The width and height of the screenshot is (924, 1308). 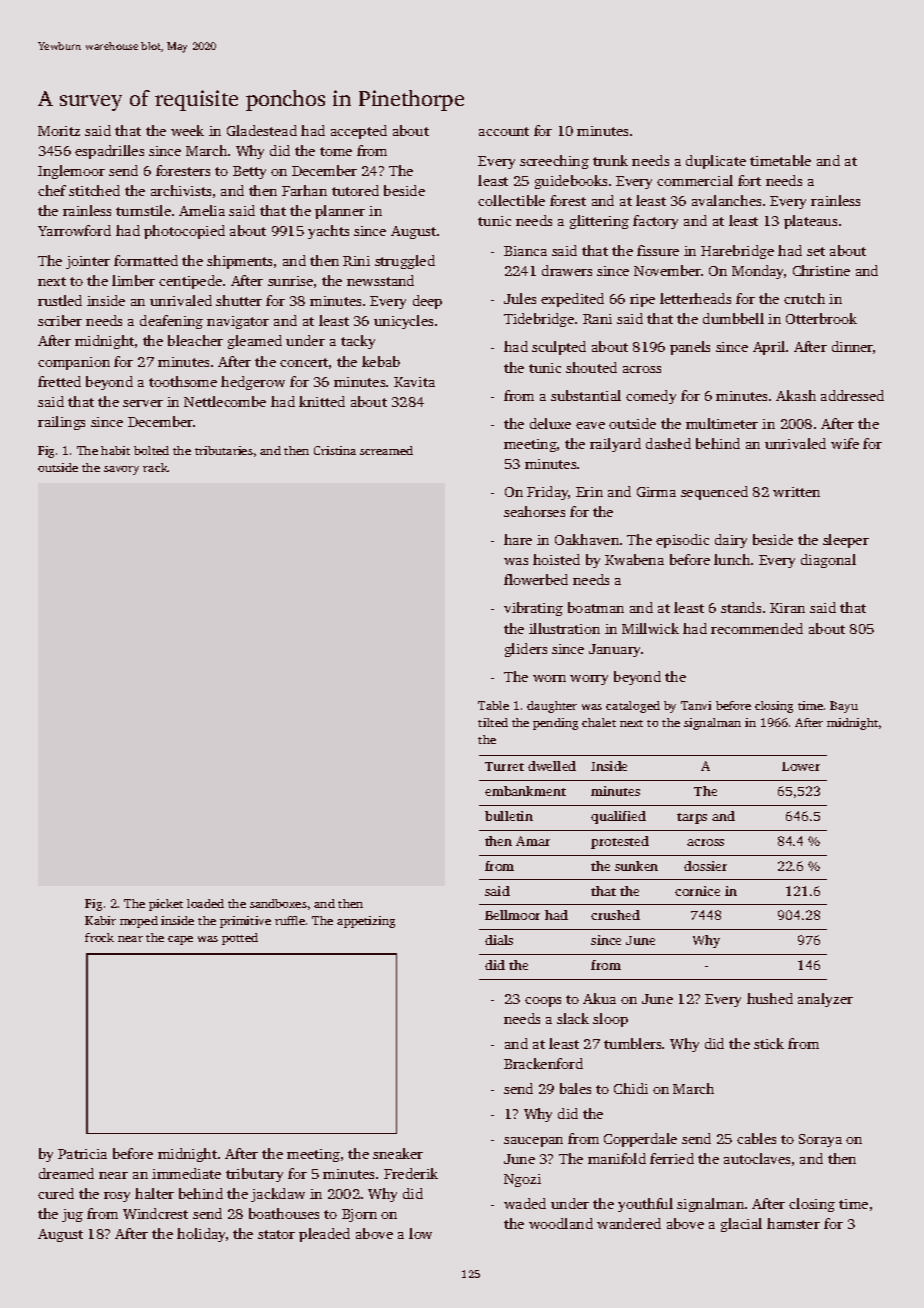 I want to click on saucepan, so click(x=533, y=1142).
